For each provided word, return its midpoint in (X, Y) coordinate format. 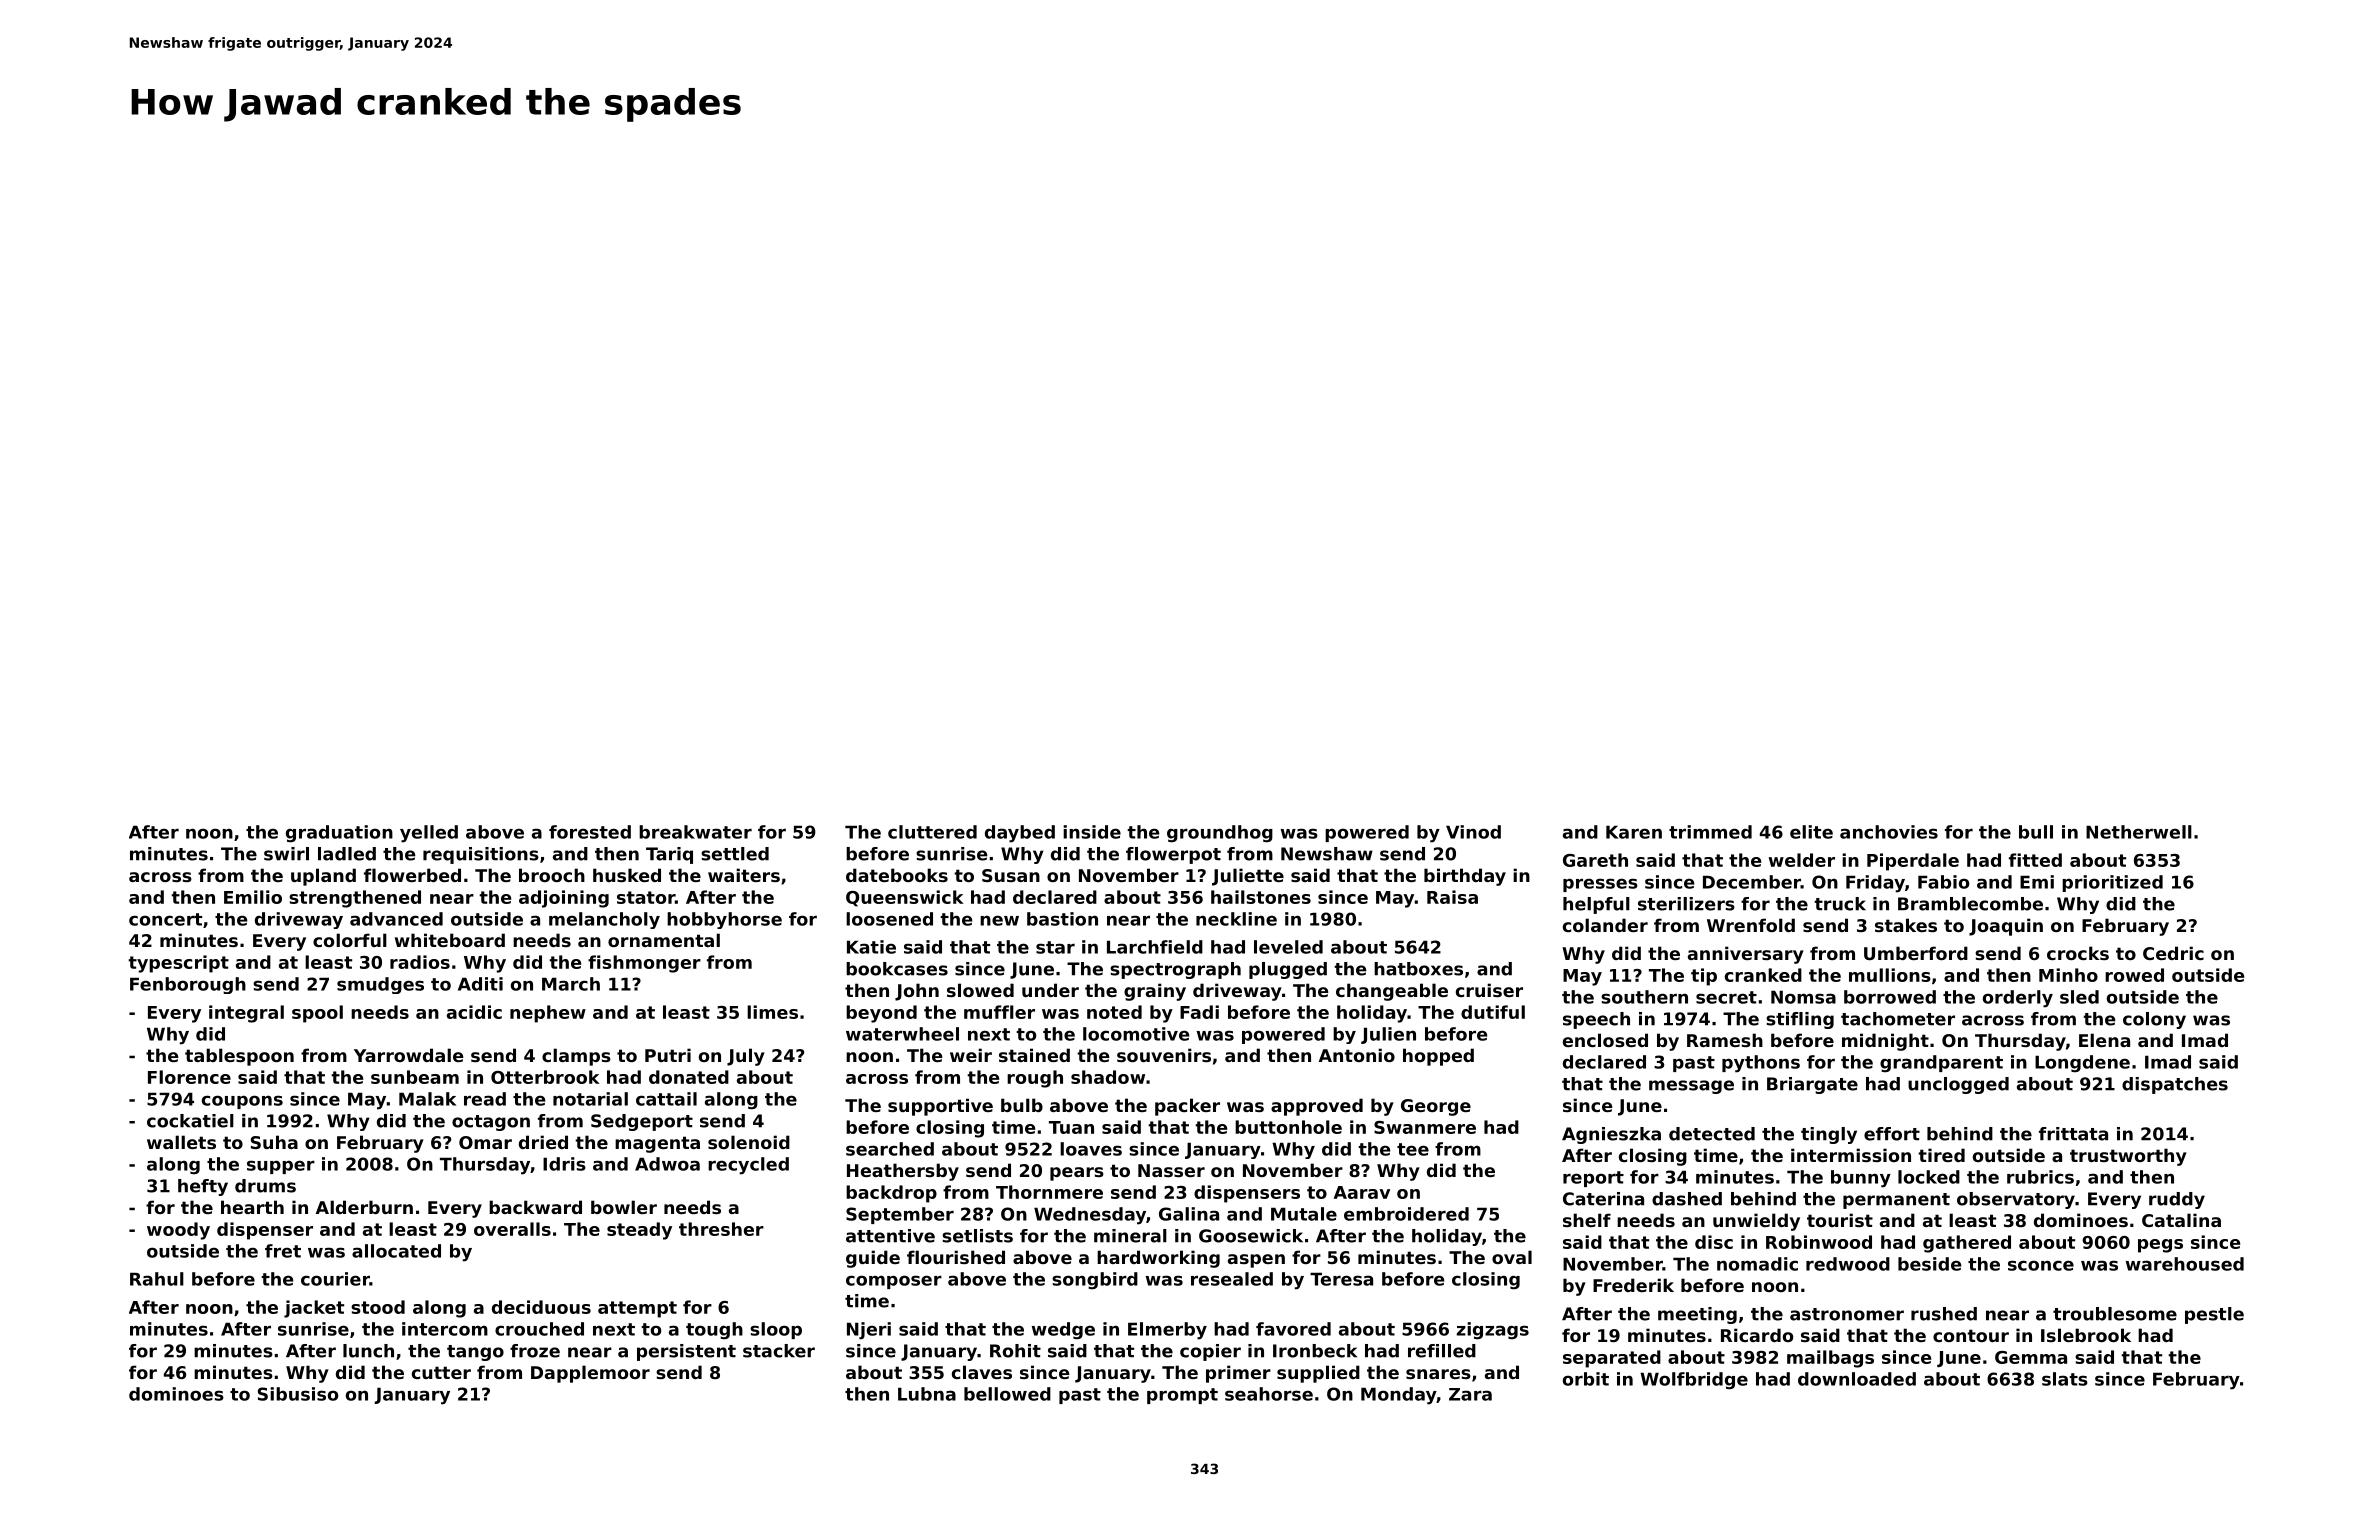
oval (1512, 1257)
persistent (686, 1352)
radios (420, 962)
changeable (1392, 992)
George (1436, 1107)
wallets (181, 1142)
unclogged (1958, 1085)
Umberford (1916, 953)
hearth (252, 1207)
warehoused (2185, 1264)
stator (646, 897)
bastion (1062, 919)
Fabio (1943, 882)
